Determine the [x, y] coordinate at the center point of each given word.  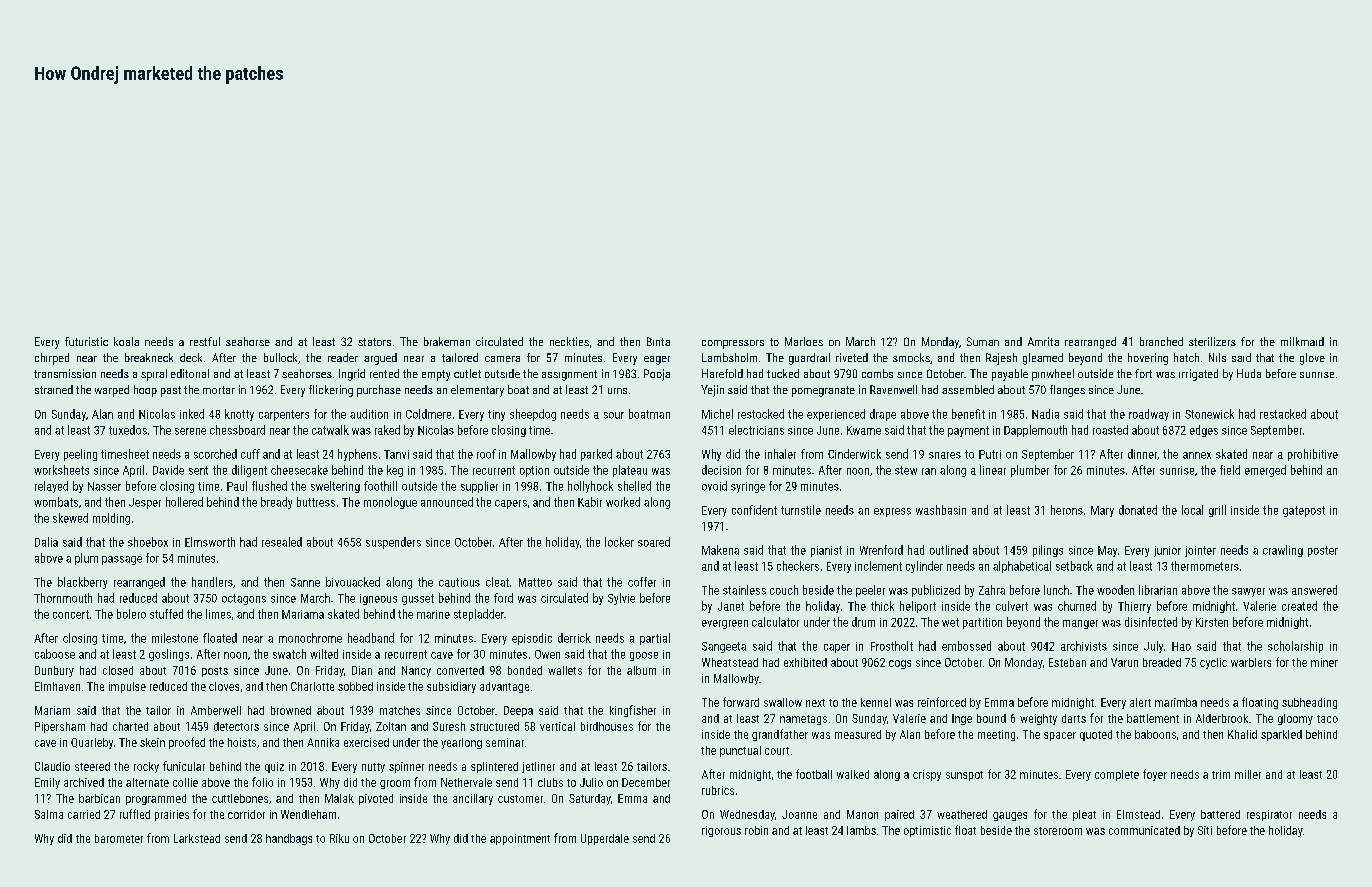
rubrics [718, 790]
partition [982, 623]
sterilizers [1212, 341]
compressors [733, 344]
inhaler [780, 454]
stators [374, 342]
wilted [324, 654]
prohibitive [1313, 455]
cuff [250, 454]
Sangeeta [724, 647]
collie [185, 782]
